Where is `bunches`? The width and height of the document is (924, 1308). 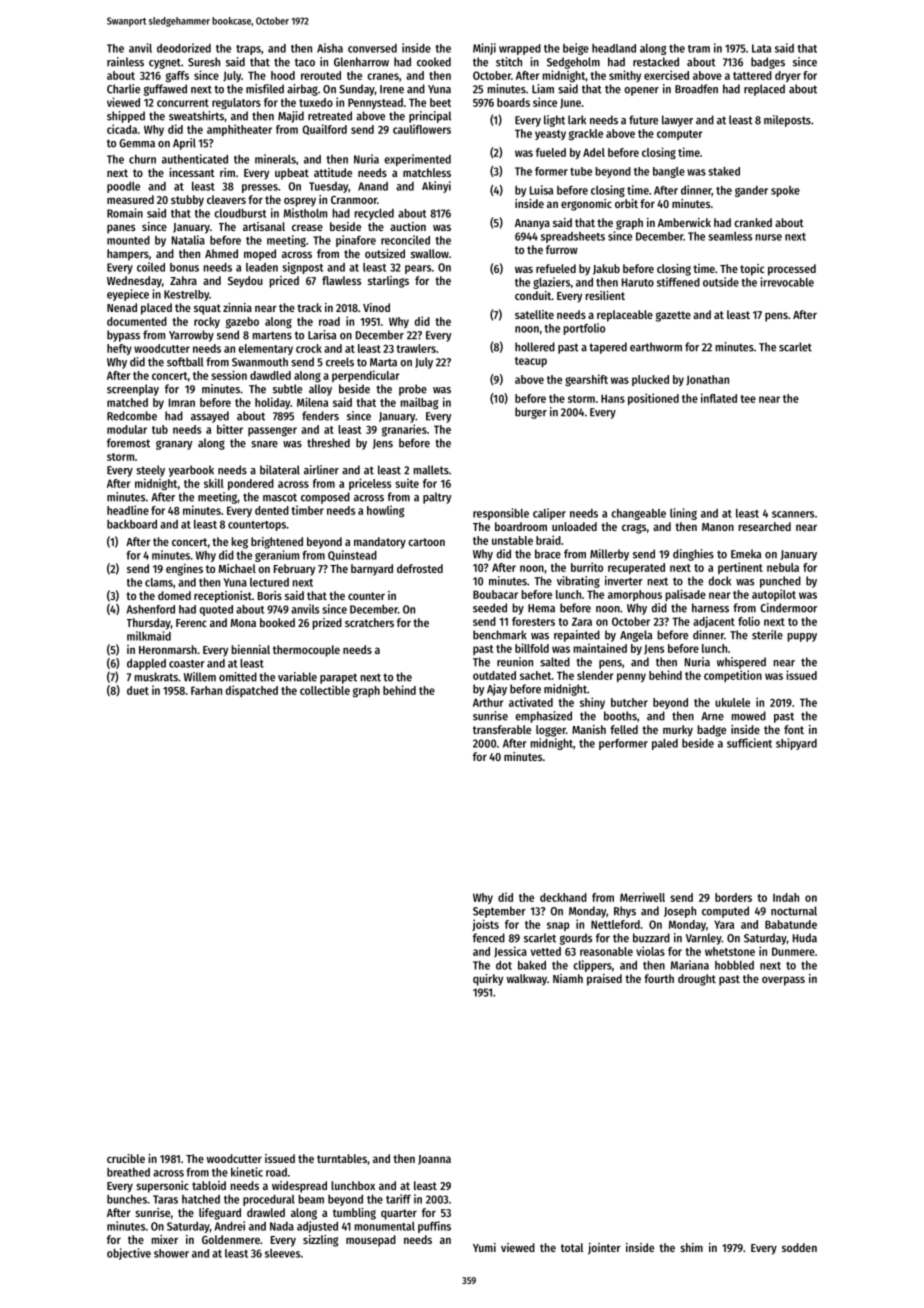
bunches is located at coordinates (127, 1199).
